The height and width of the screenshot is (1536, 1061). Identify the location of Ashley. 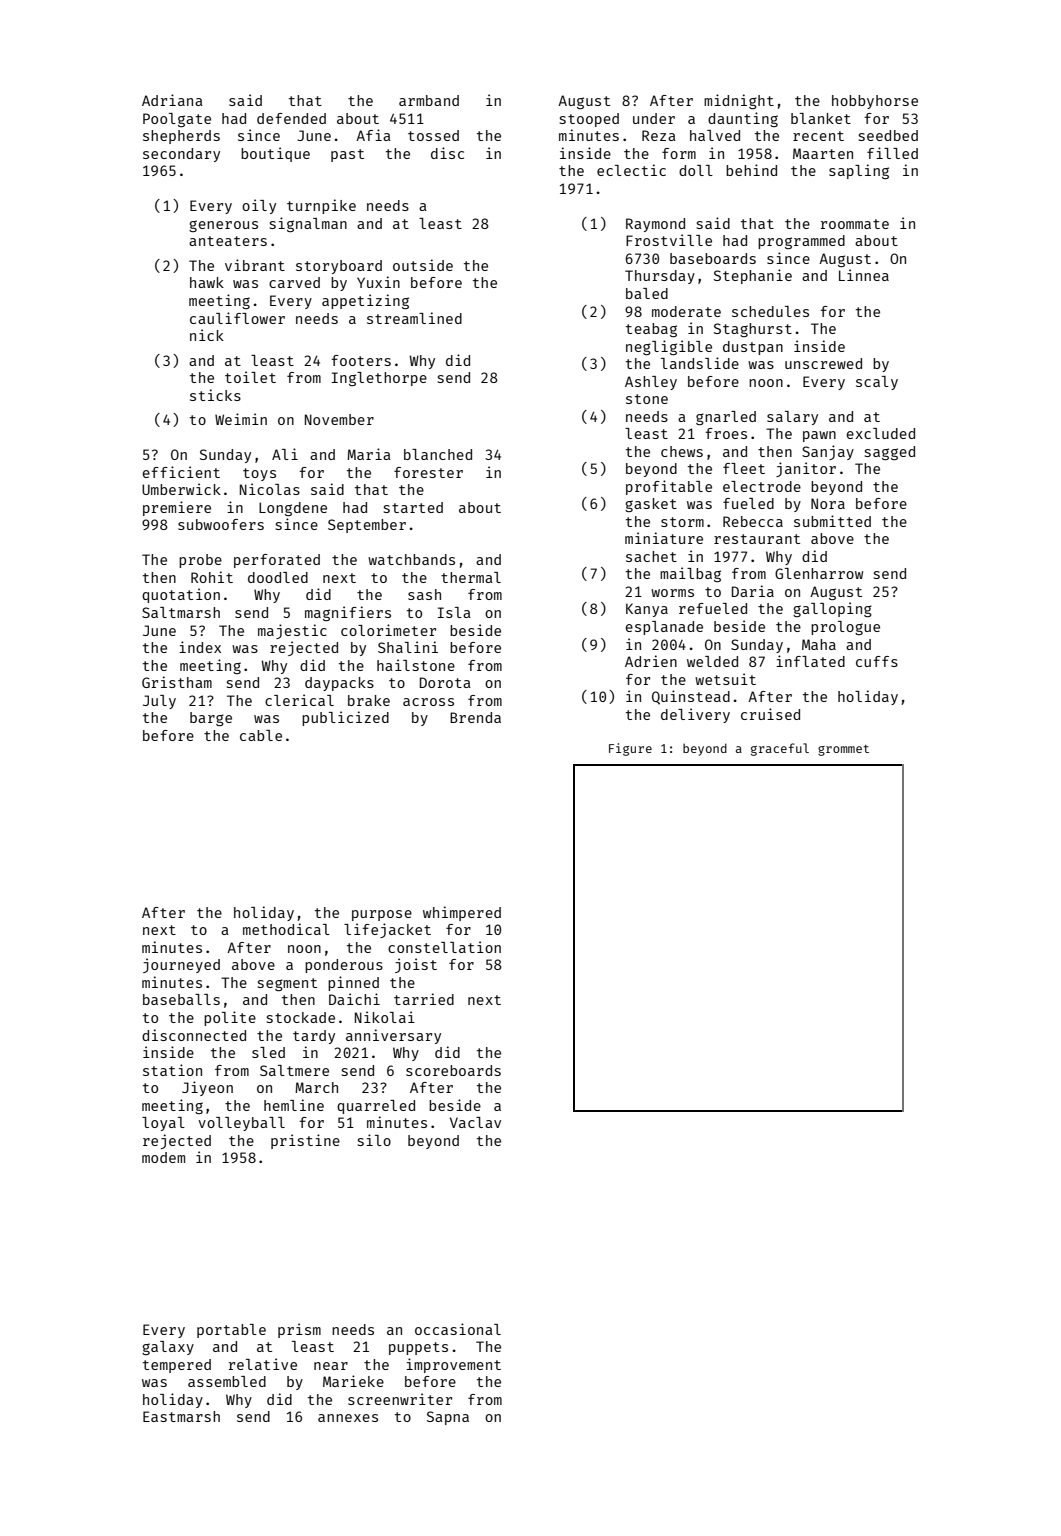
(651, 383).
